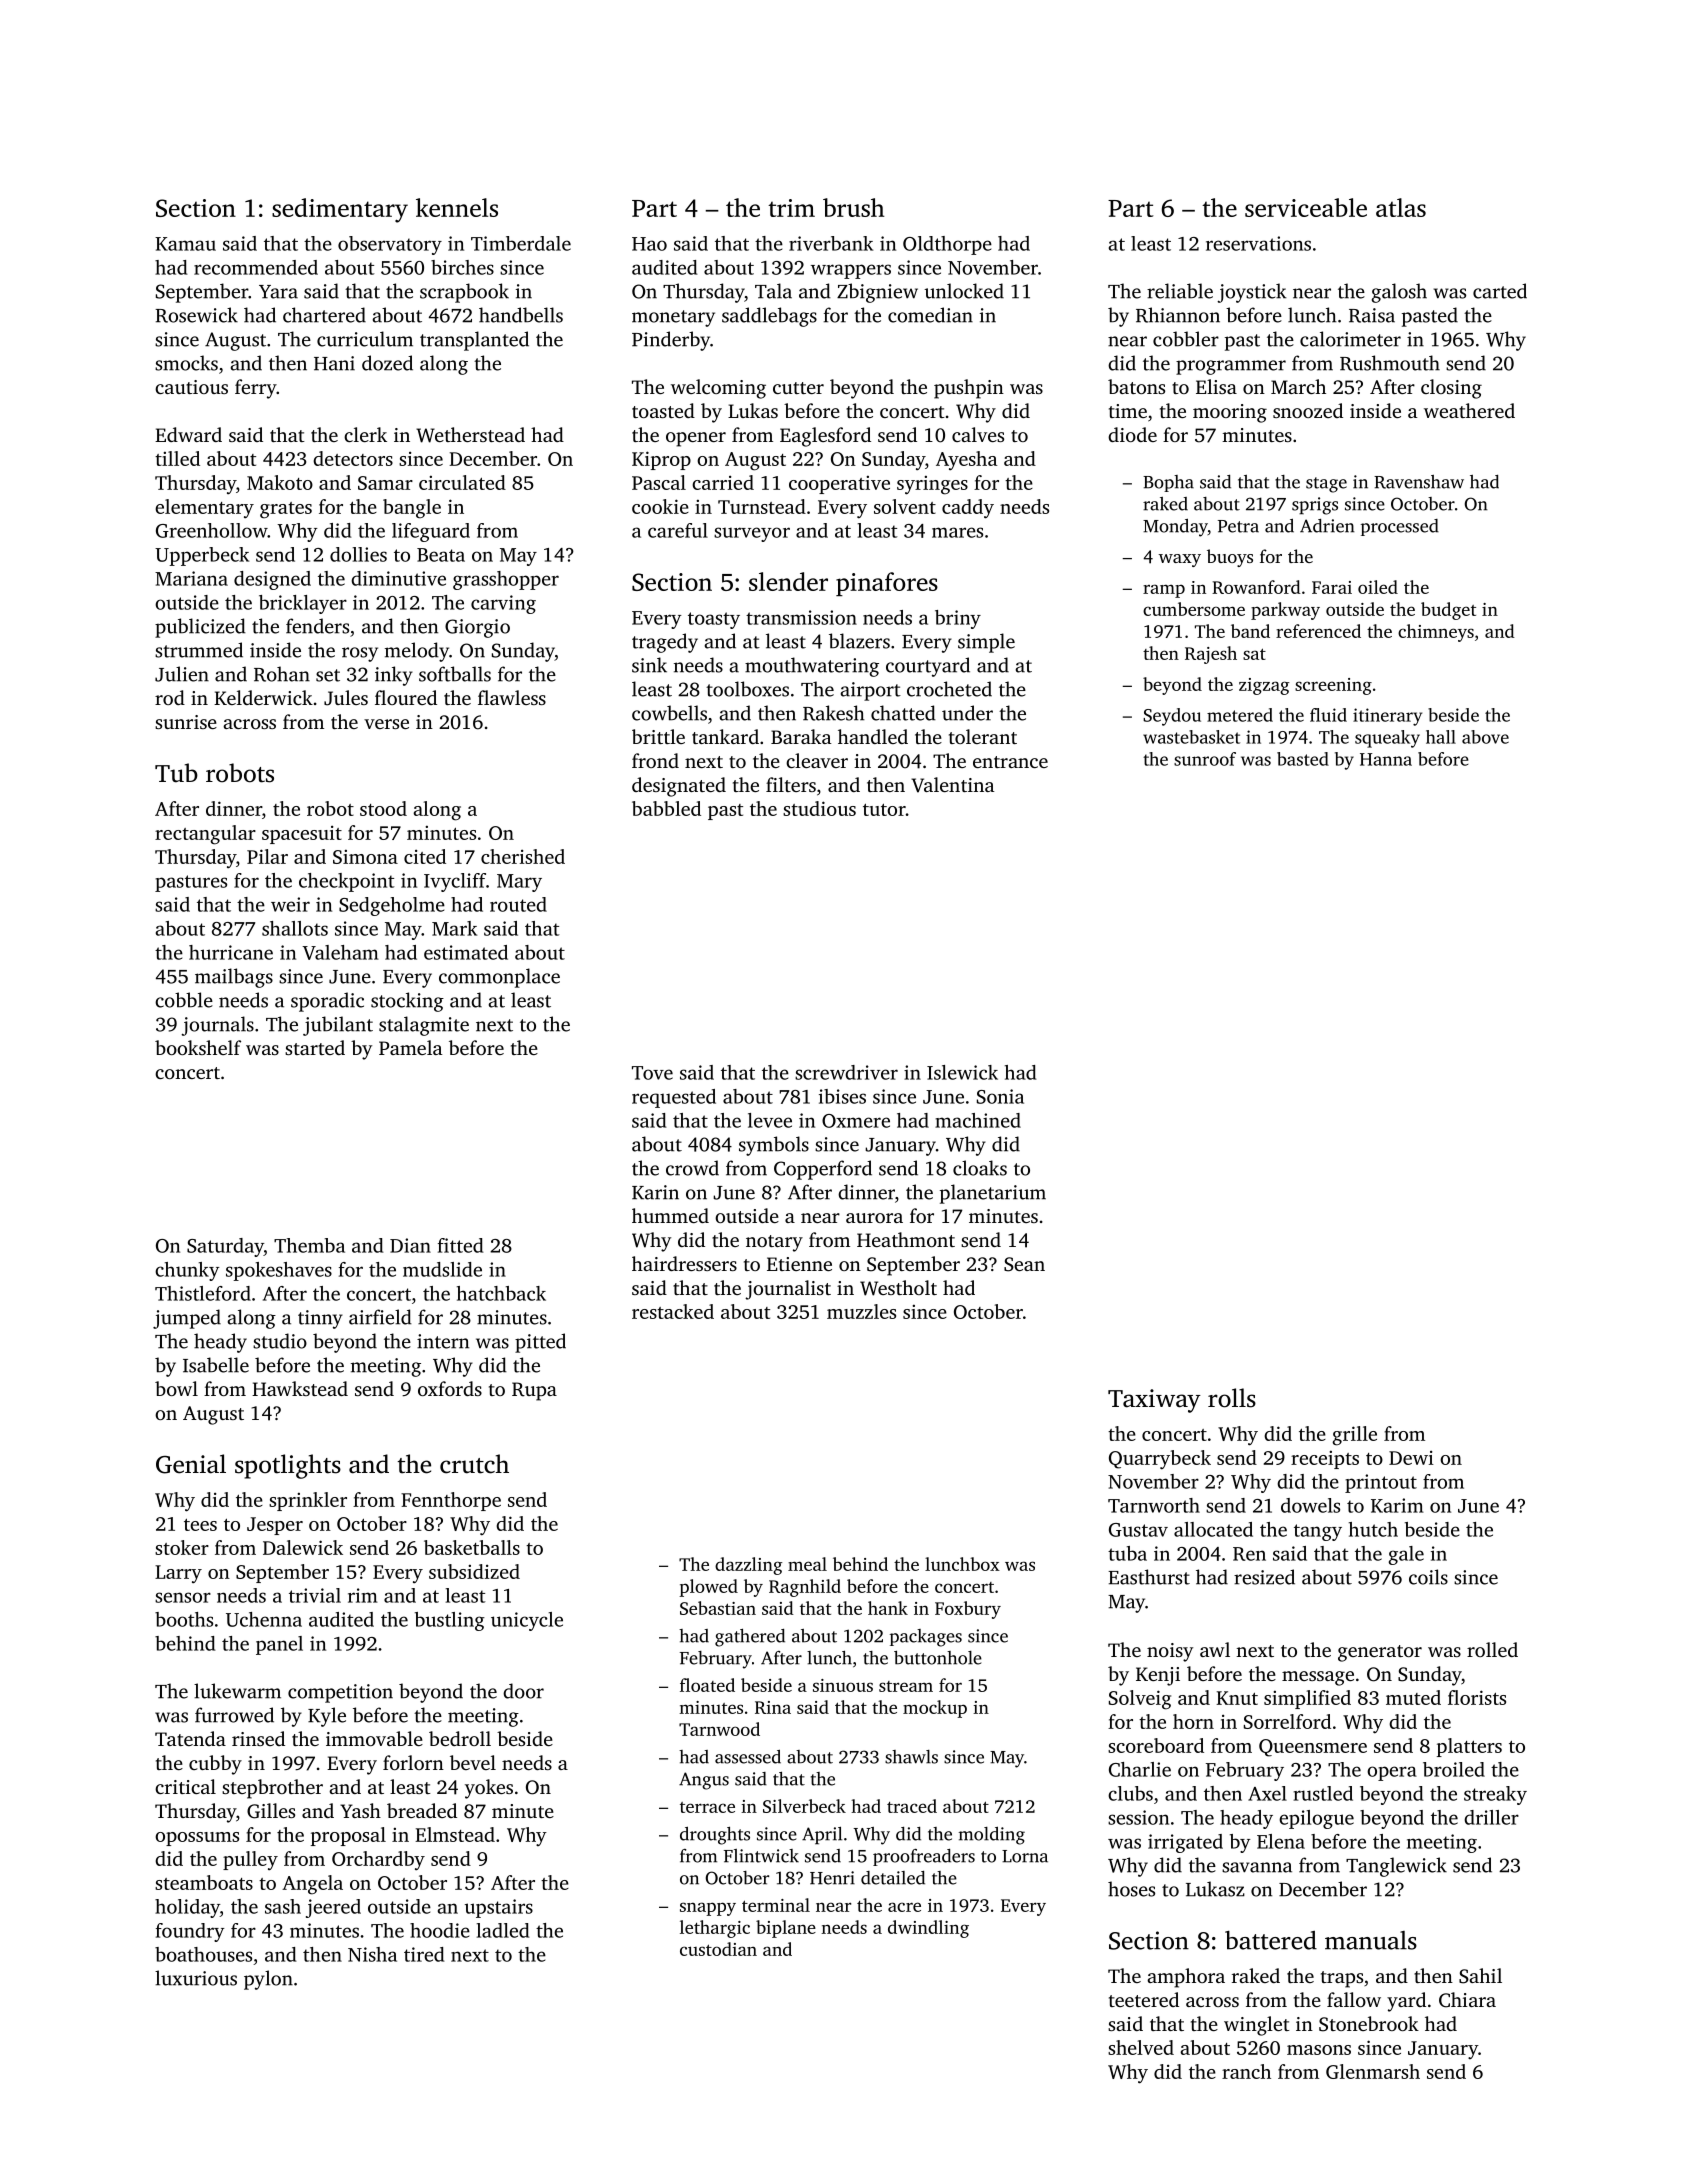 The image size is (1683, 2178). I want to click on grates, so click(286, 510).
